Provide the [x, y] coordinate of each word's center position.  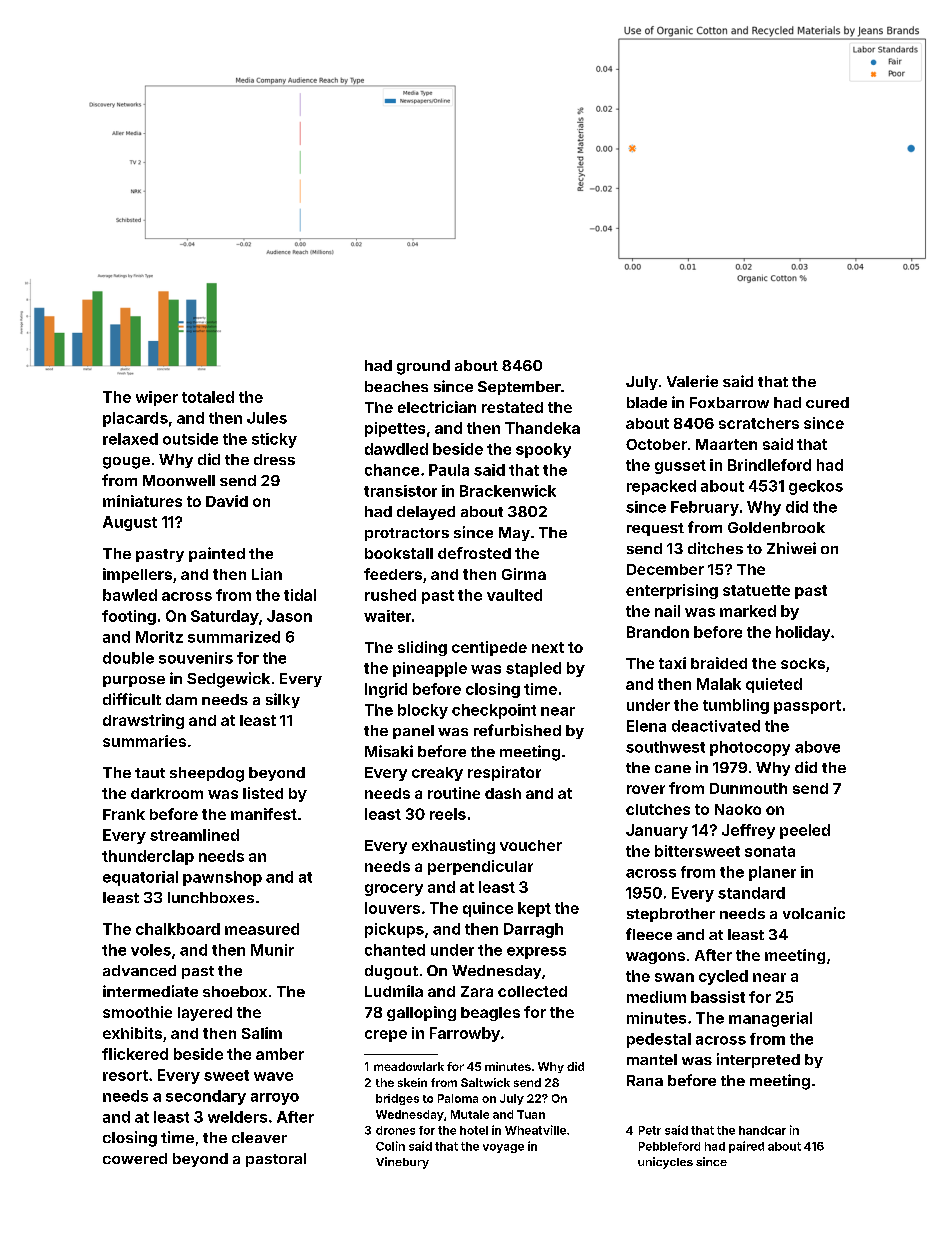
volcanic [814, 913]
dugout [391, 972]
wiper [157, 398]
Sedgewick [228, 680]
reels [448, 814]
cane [673, 769]
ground [423, 367]
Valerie [692, 381]
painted [217, 554]
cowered [135, 1158]
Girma [524, 574]
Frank [124, 814]
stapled [533, 669]
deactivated [716, 726]
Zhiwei [791, 548]
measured [262, 929]
